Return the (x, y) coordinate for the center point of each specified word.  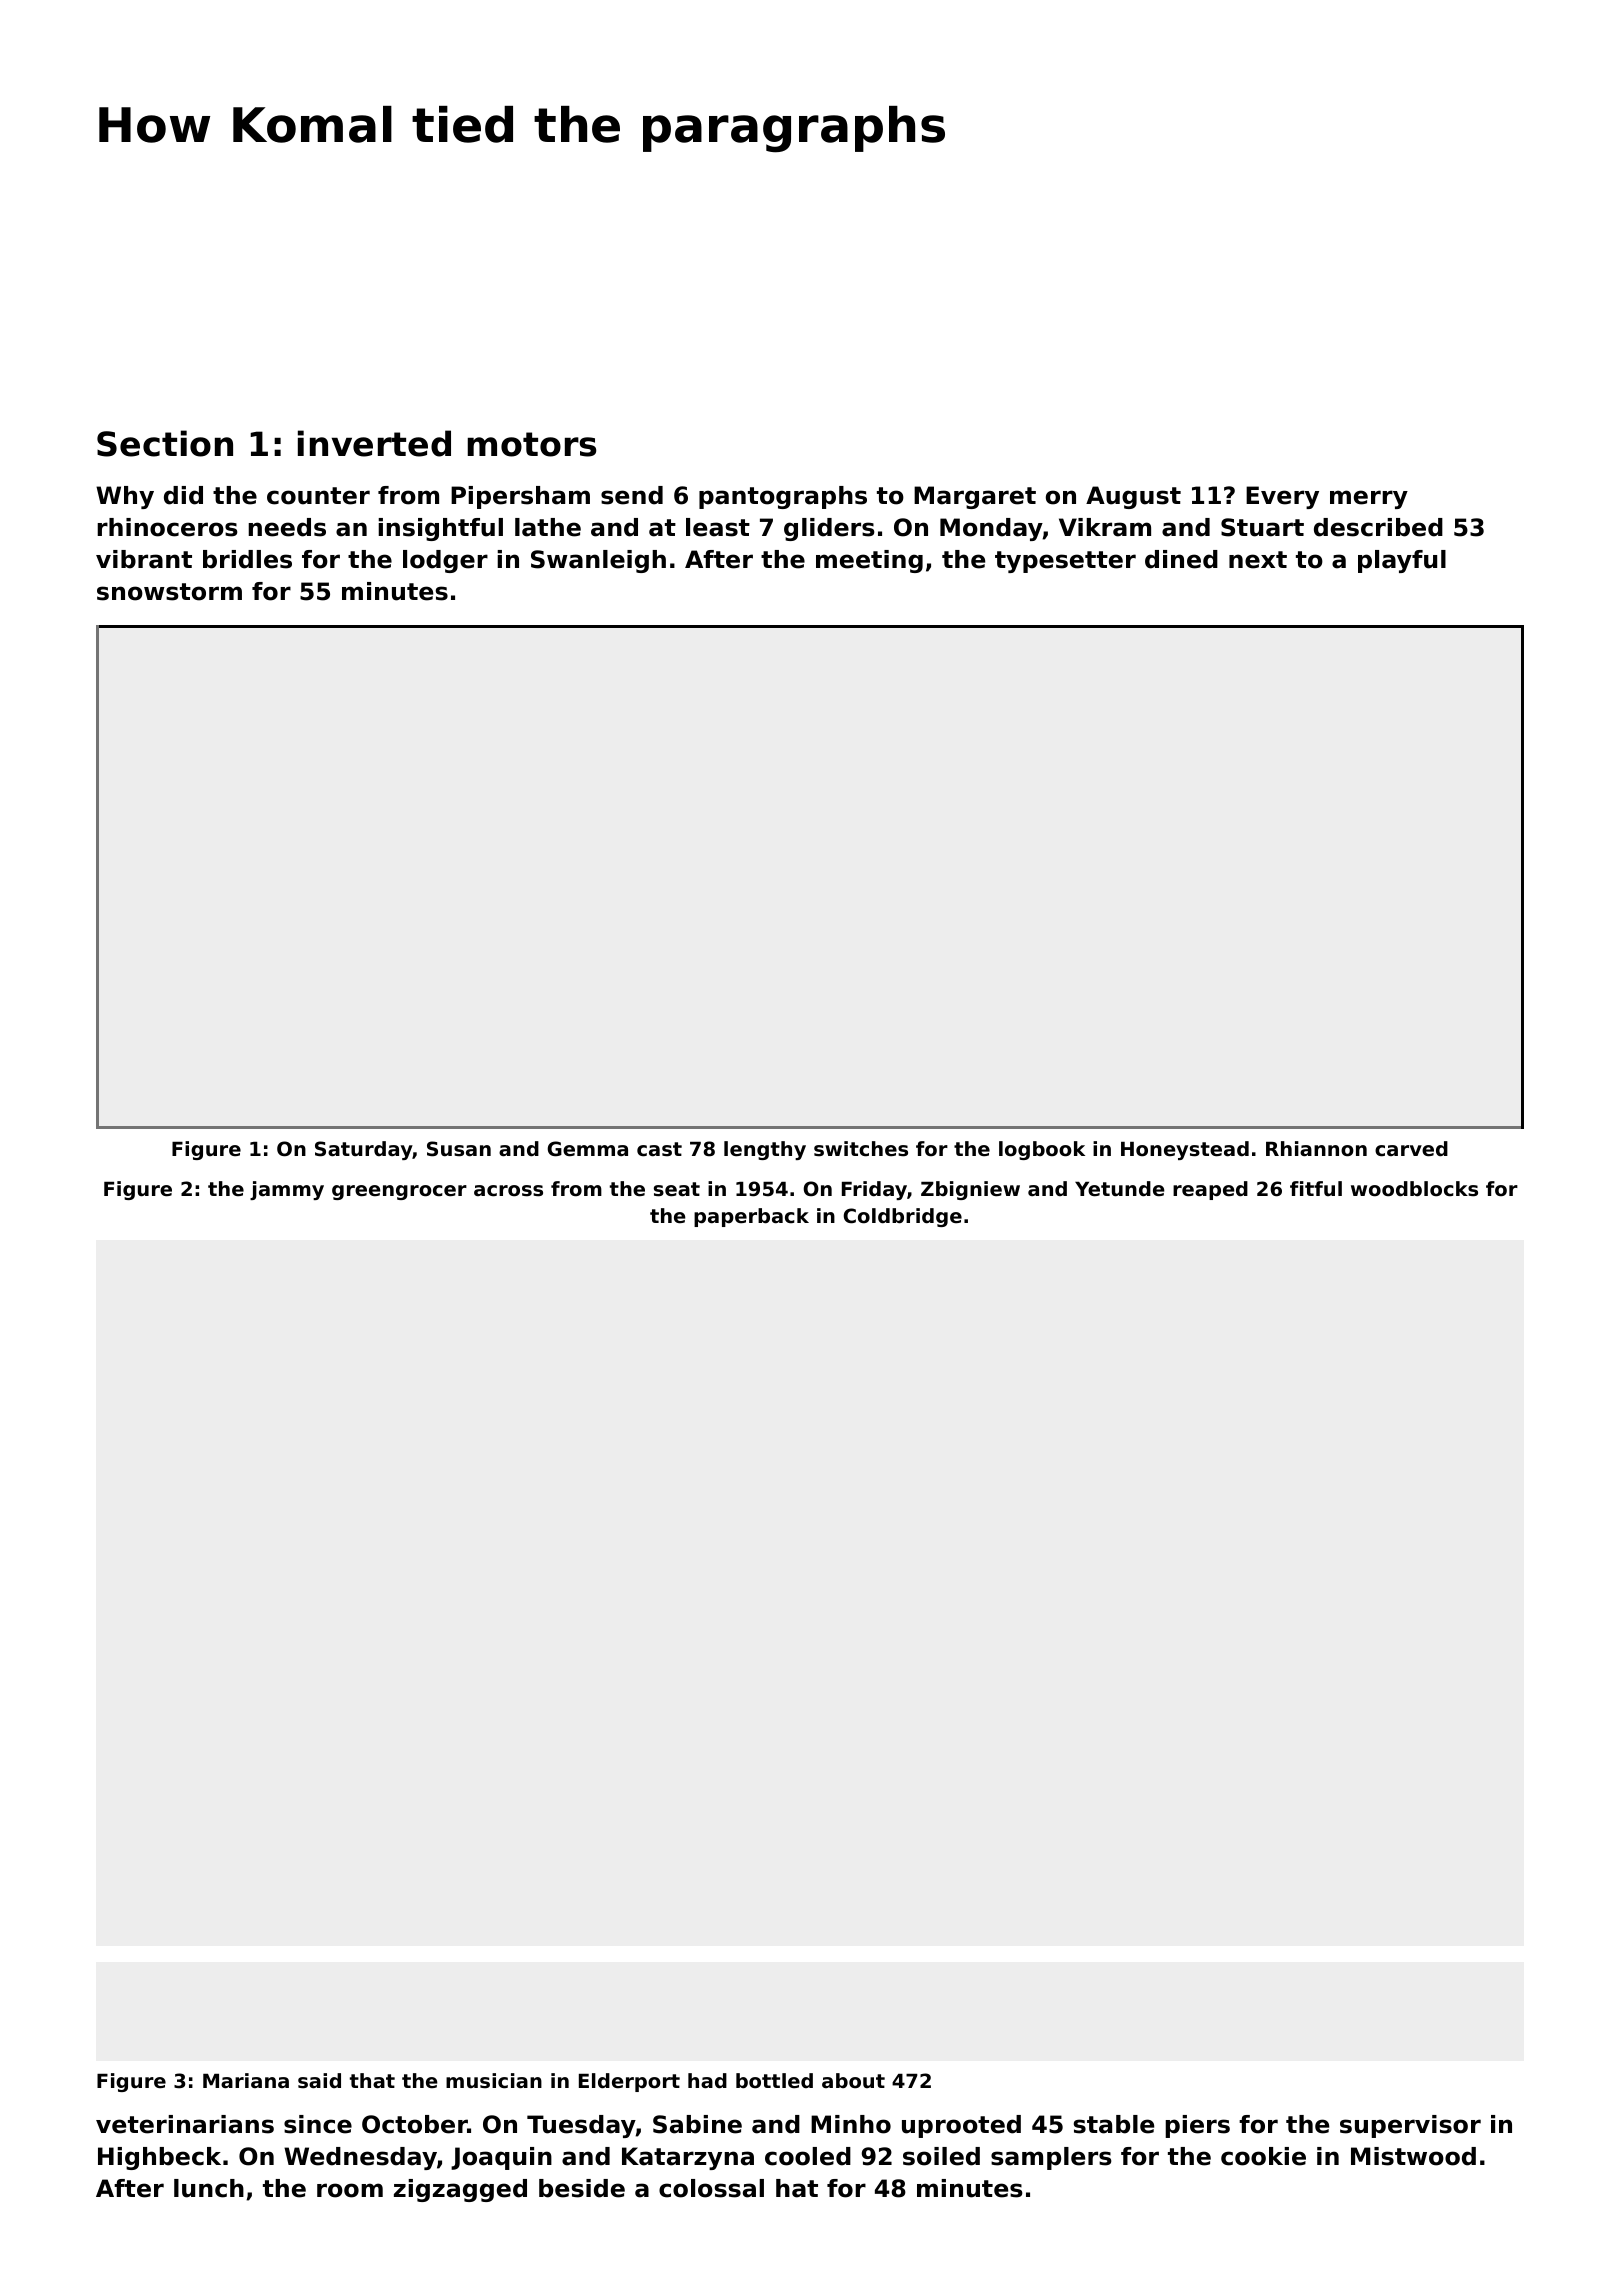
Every (1282, 497)
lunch (209, 2188)
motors (532, 444)
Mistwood (1413, 2156)
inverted (374, 443)
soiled (941, 2156)
